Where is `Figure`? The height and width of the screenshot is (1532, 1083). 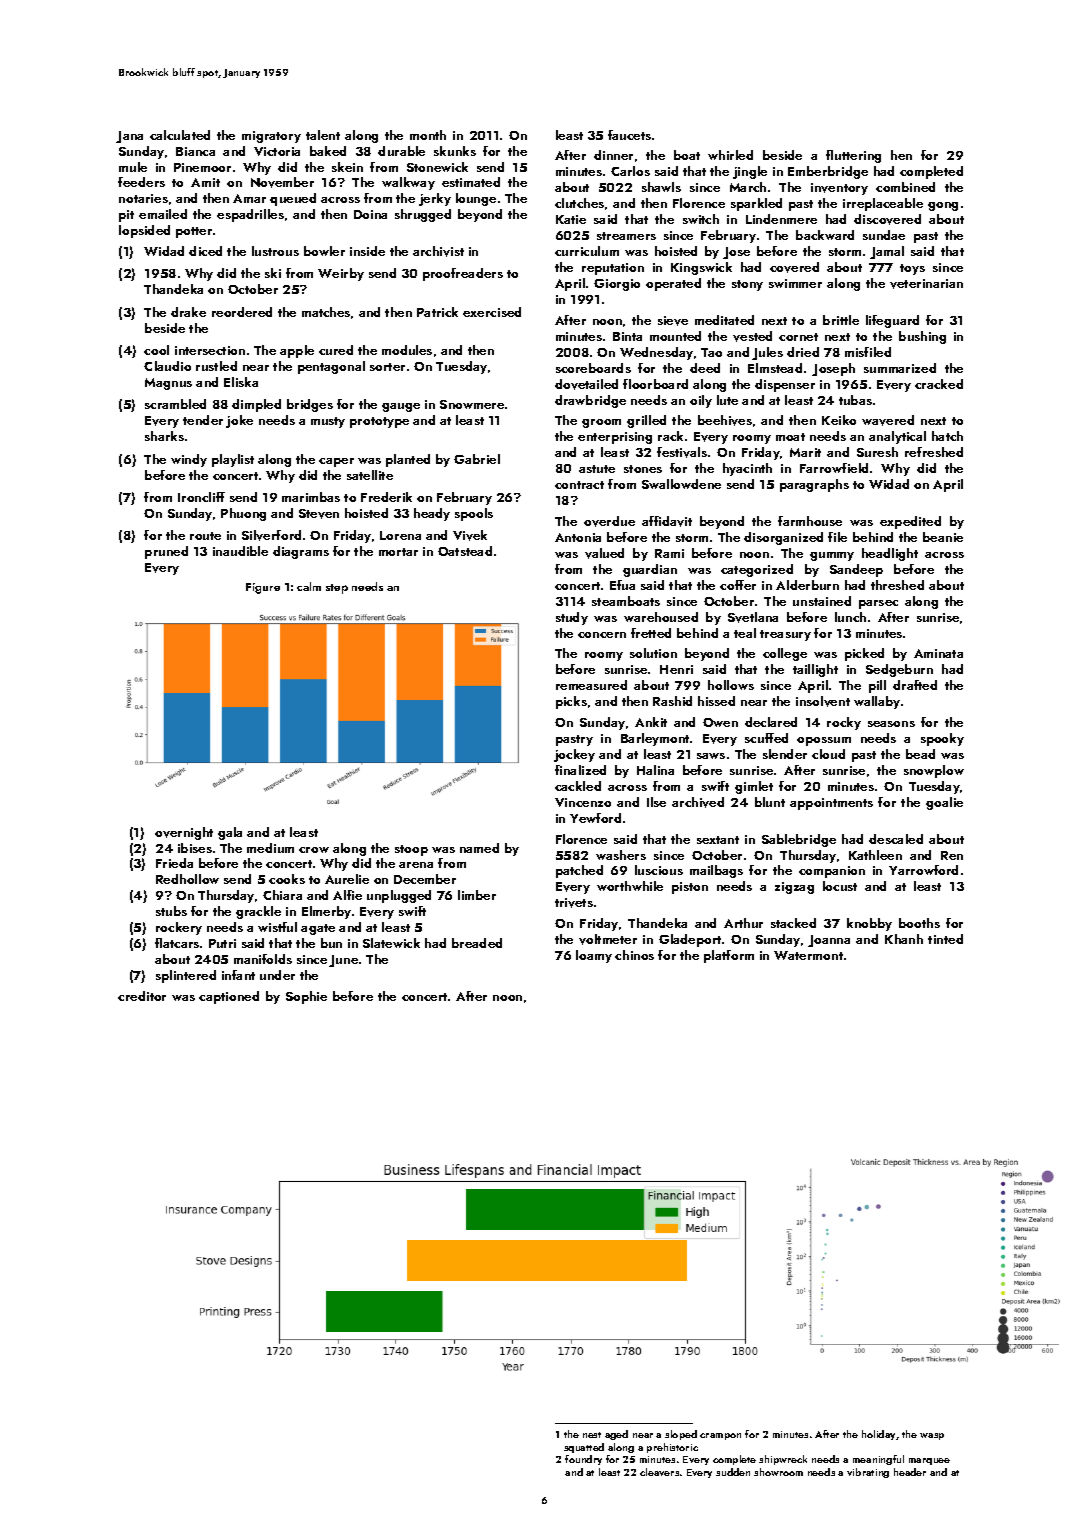 Figure is located at coordinates (263, 588).
